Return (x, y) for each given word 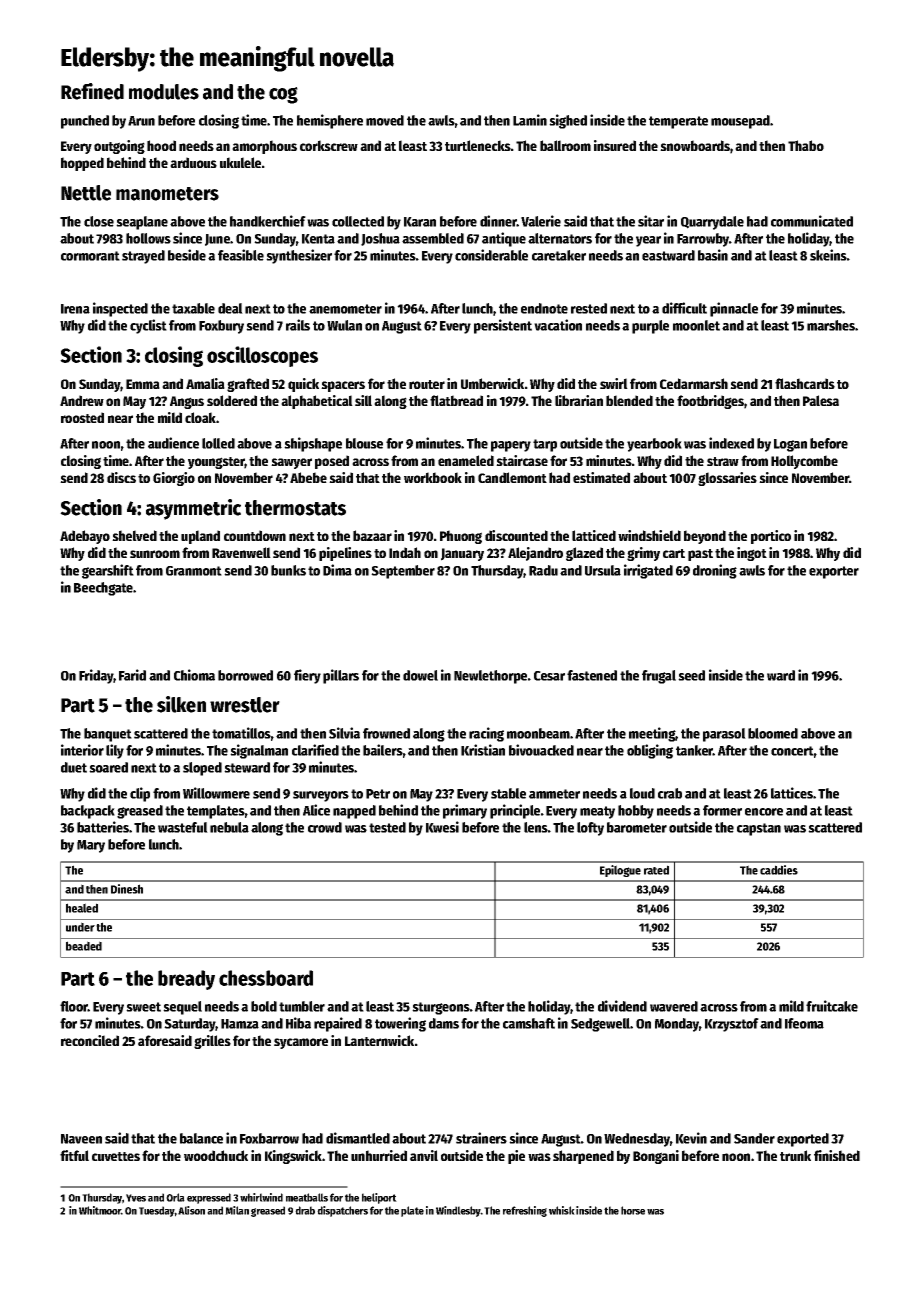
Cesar (549, 676)
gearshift (108, 571)
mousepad (740, 122)
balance (201, 1138)
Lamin (530, 120)
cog (283, 95)
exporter (834, 572)
